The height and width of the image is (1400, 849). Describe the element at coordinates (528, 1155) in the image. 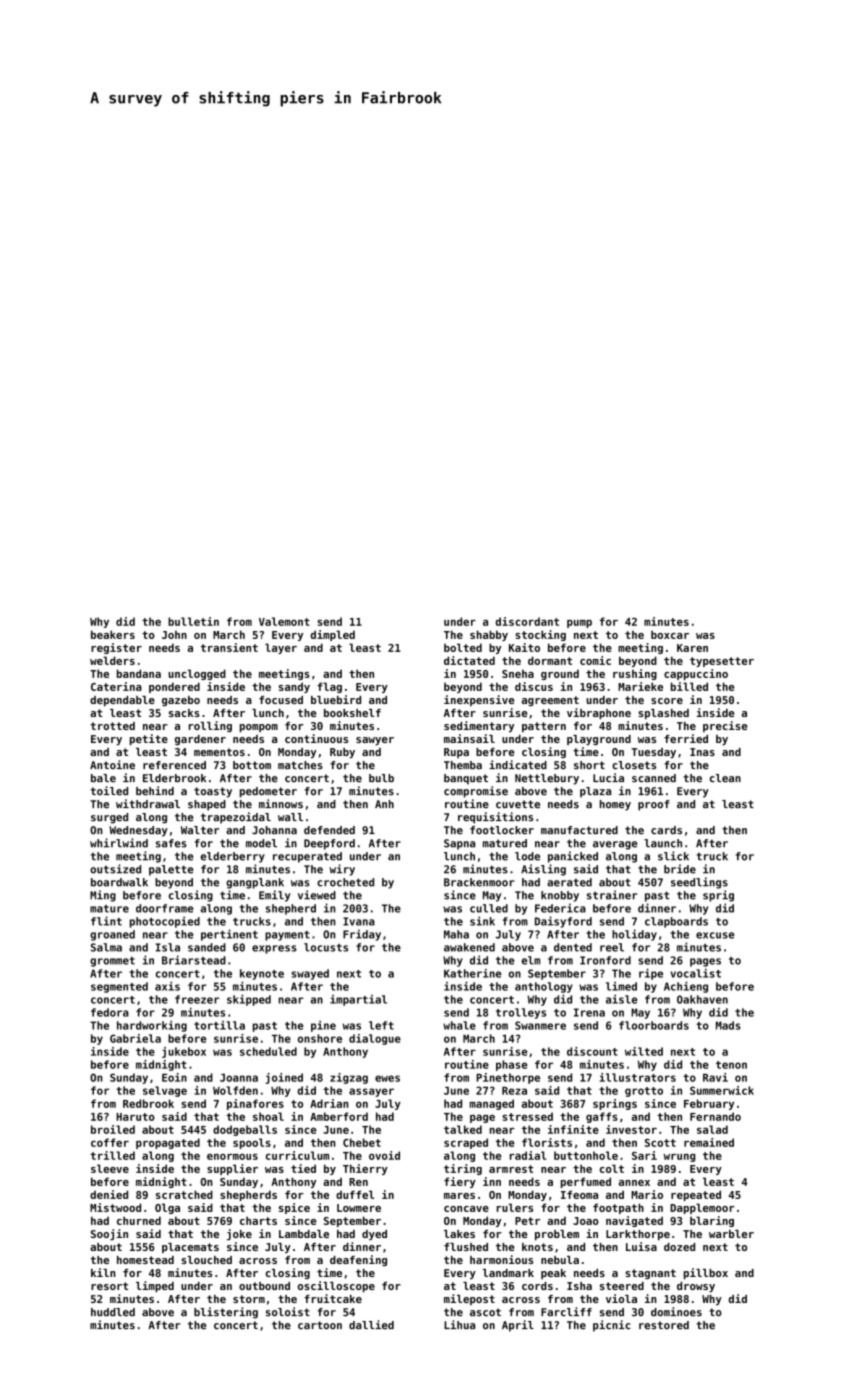

I see `radial` at that location.
